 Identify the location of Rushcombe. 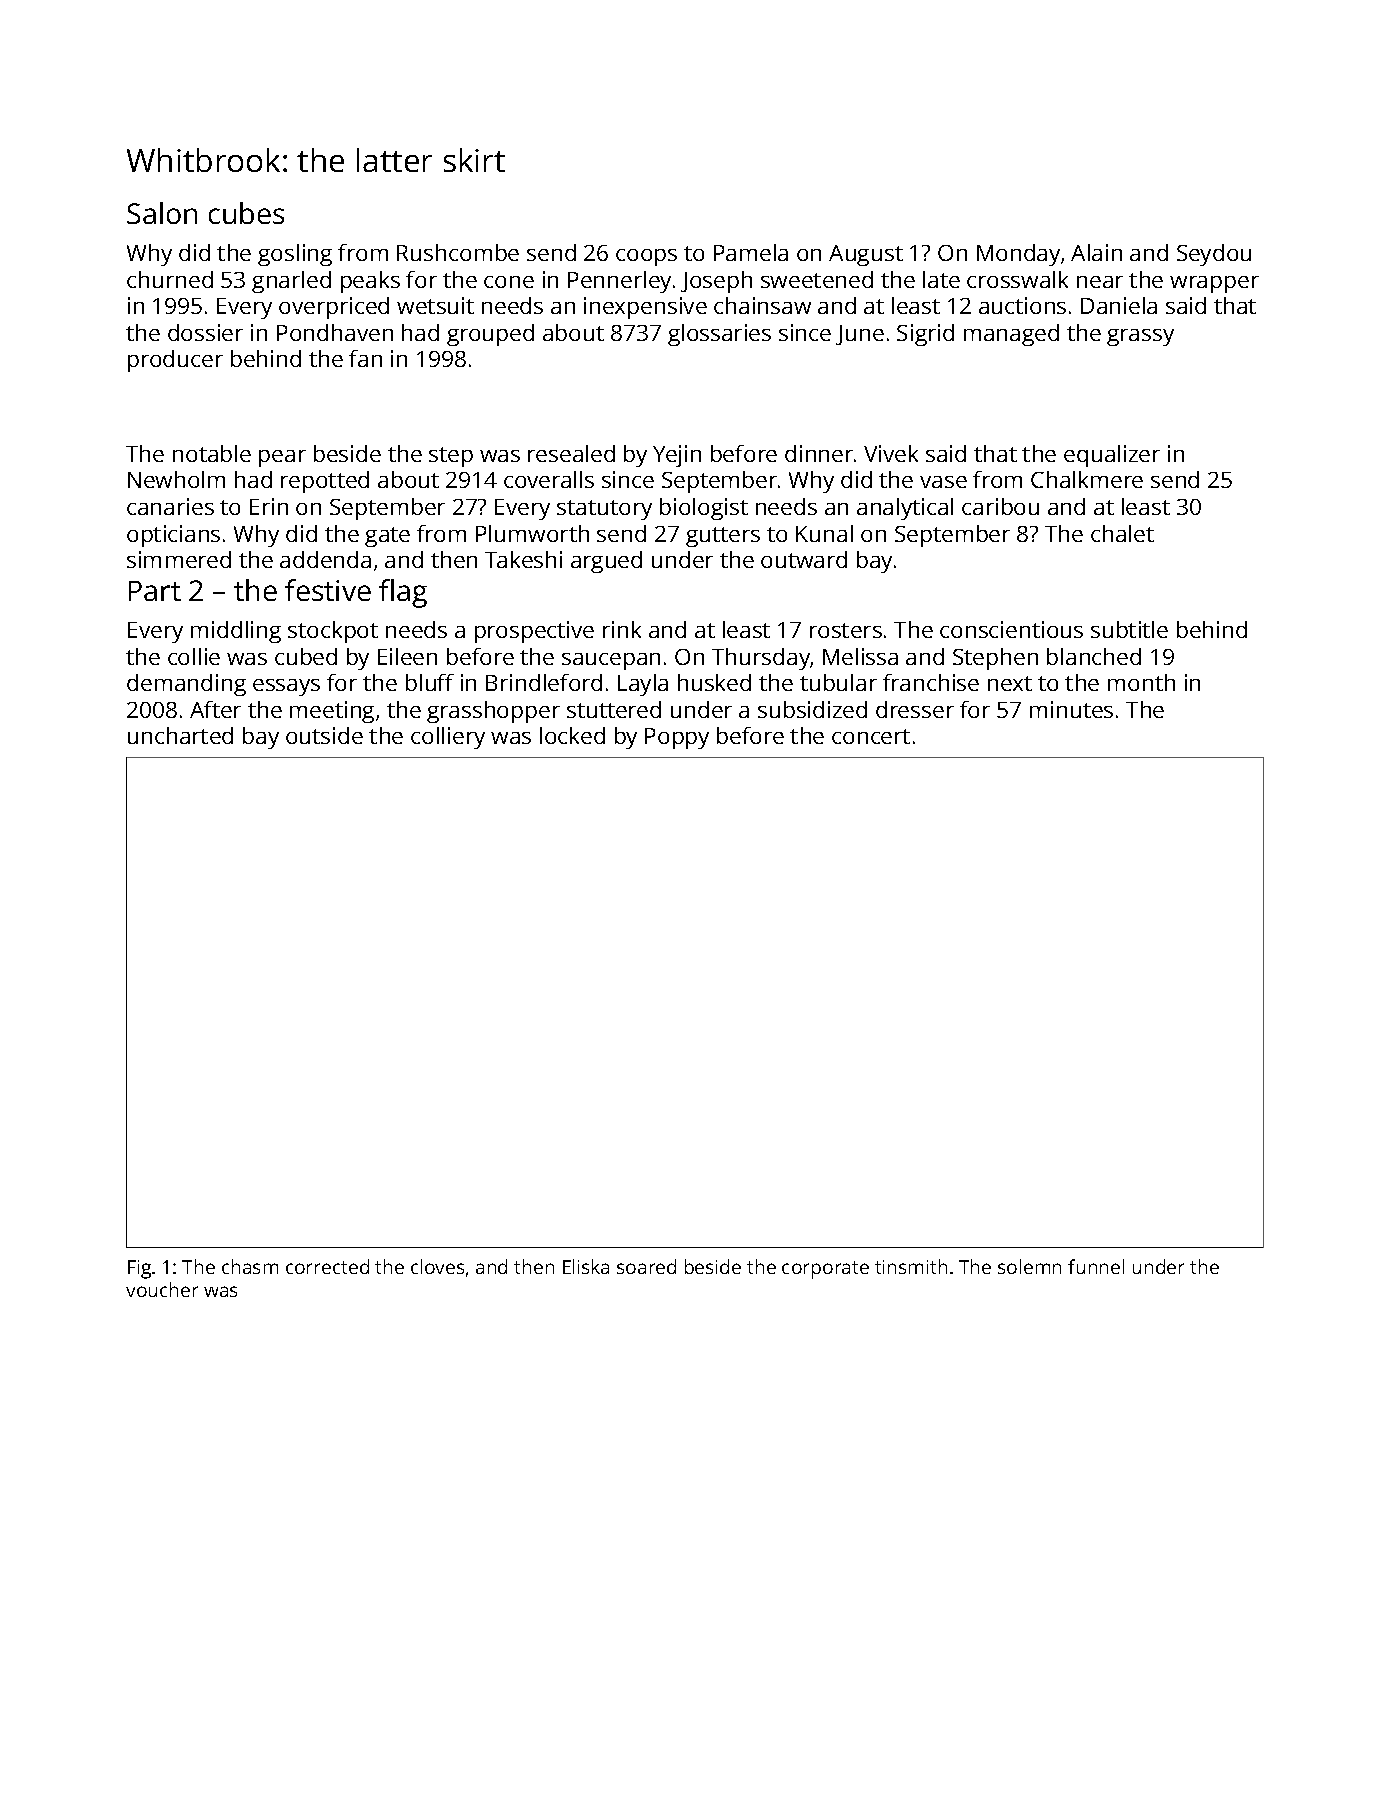
(458, 252).
